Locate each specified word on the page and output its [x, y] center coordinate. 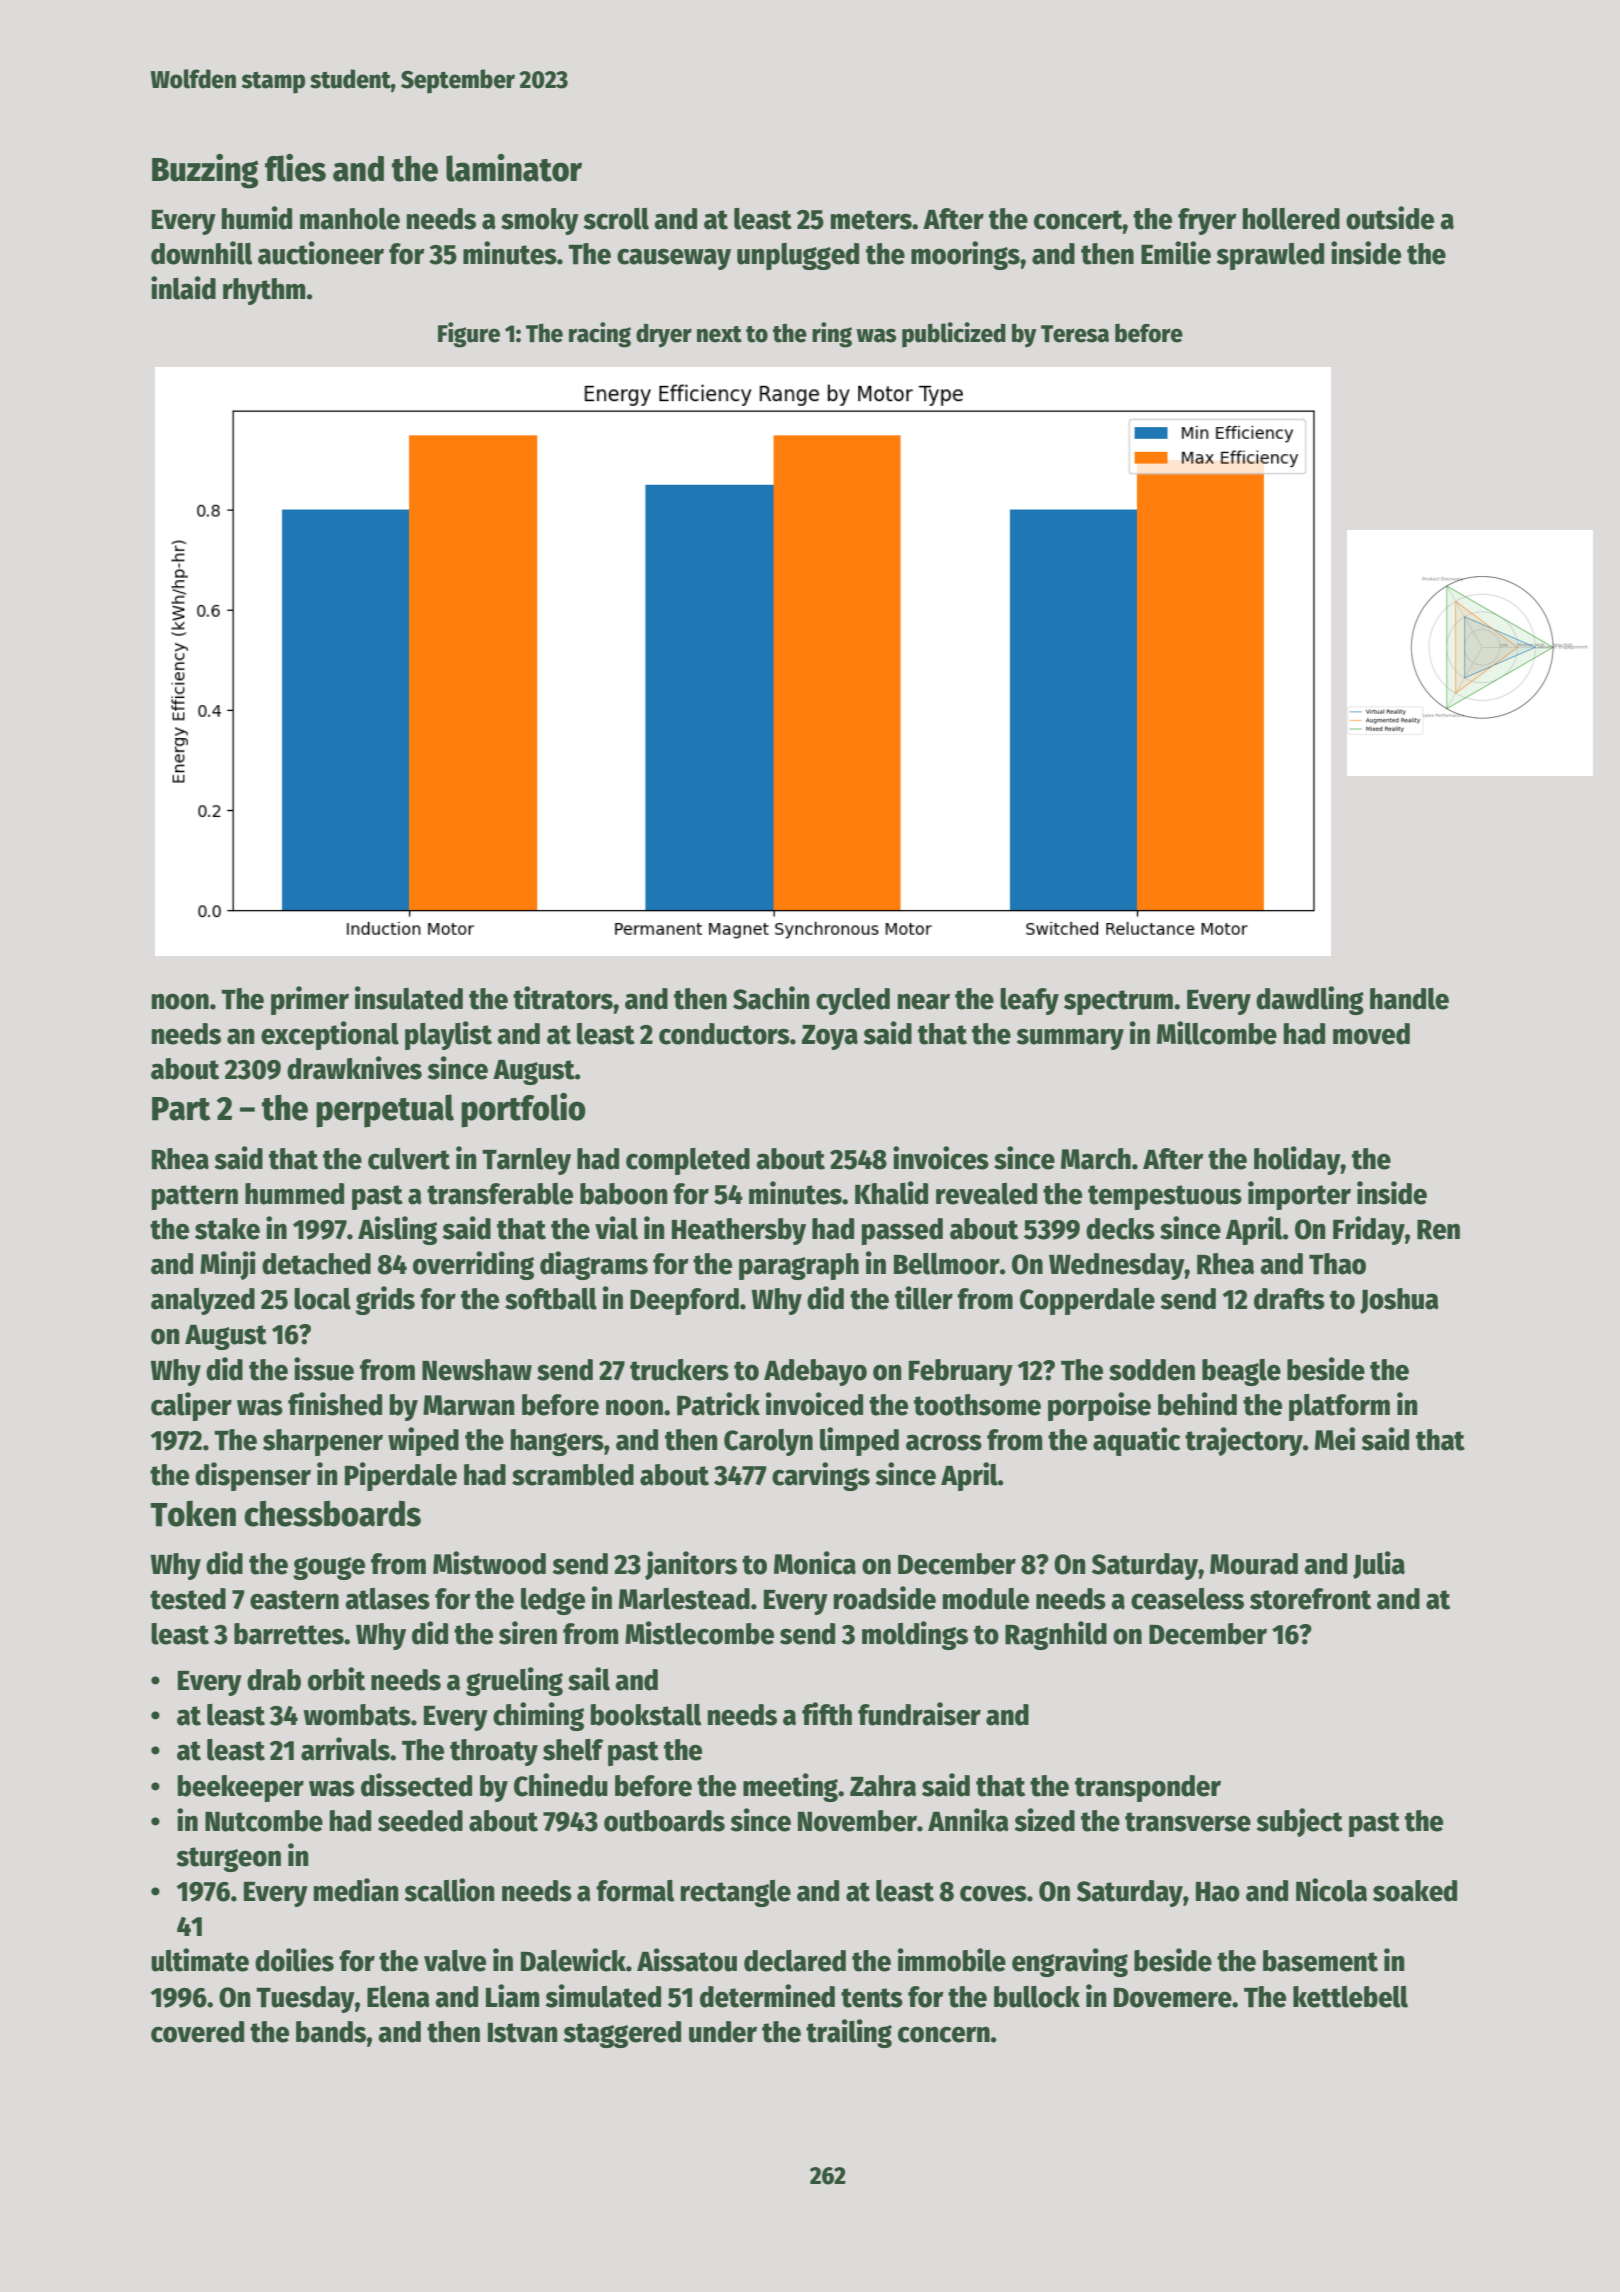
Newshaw [477, 1370]
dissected [416, 1785]
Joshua [1399, 1301]
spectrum [1118, 1002]
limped [859, 1441]
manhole [350, 219]
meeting [790, 1787]
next [719, 334]
